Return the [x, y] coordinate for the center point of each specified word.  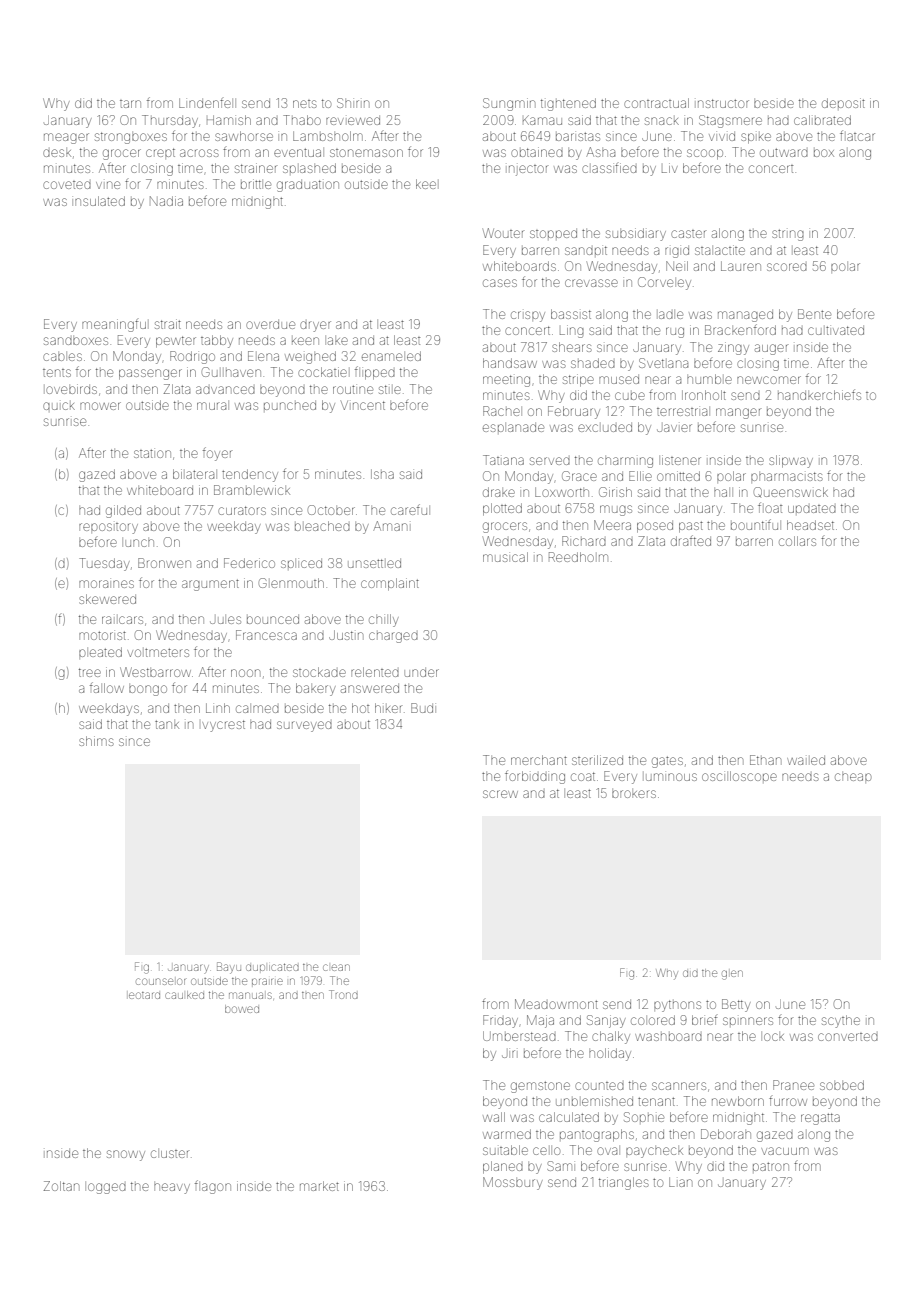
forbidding [535, 777]
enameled [391, 356]
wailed [806, 760]
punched [290, 405]
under [422, 672]
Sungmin [509, 104]
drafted [691, 540]
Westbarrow [155, 672]
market [319, 1186]
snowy [126, 1155]
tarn [130, 104]
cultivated [836, 330]
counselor [160, 981]
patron [771, 1166]
